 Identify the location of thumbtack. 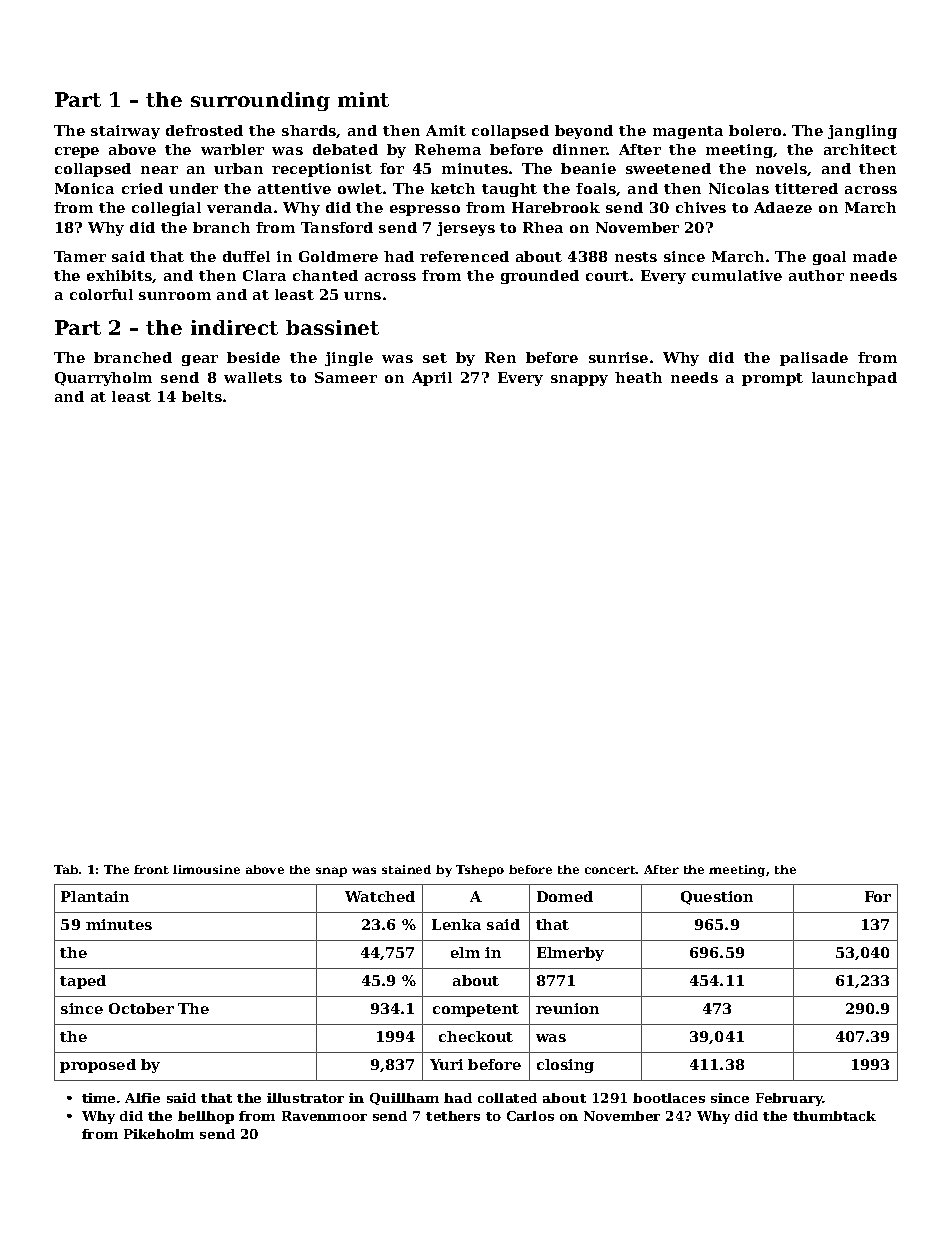
(834, 1116).
